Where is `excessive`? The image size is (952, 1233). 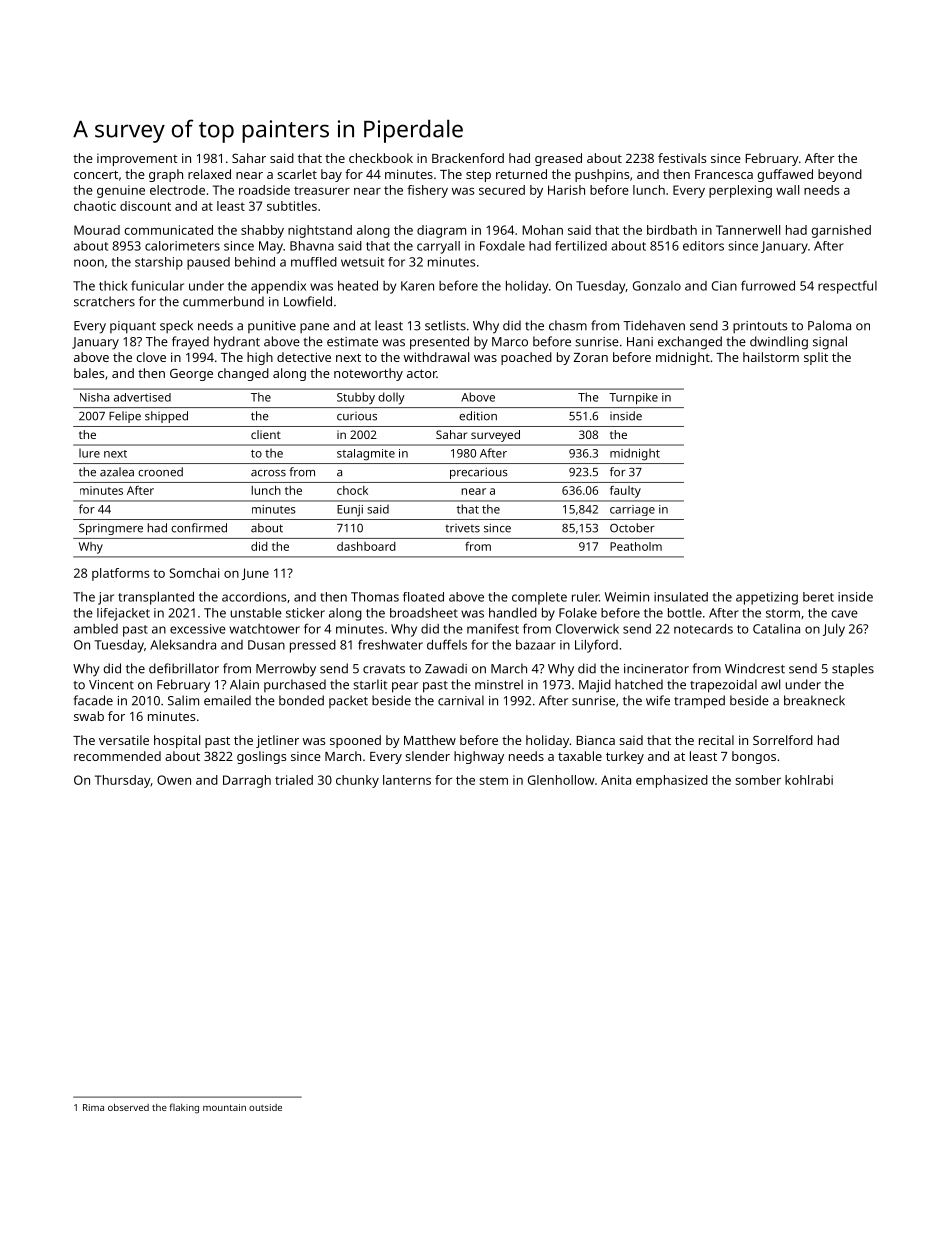 excessive is located at coordinates (198, 629).
